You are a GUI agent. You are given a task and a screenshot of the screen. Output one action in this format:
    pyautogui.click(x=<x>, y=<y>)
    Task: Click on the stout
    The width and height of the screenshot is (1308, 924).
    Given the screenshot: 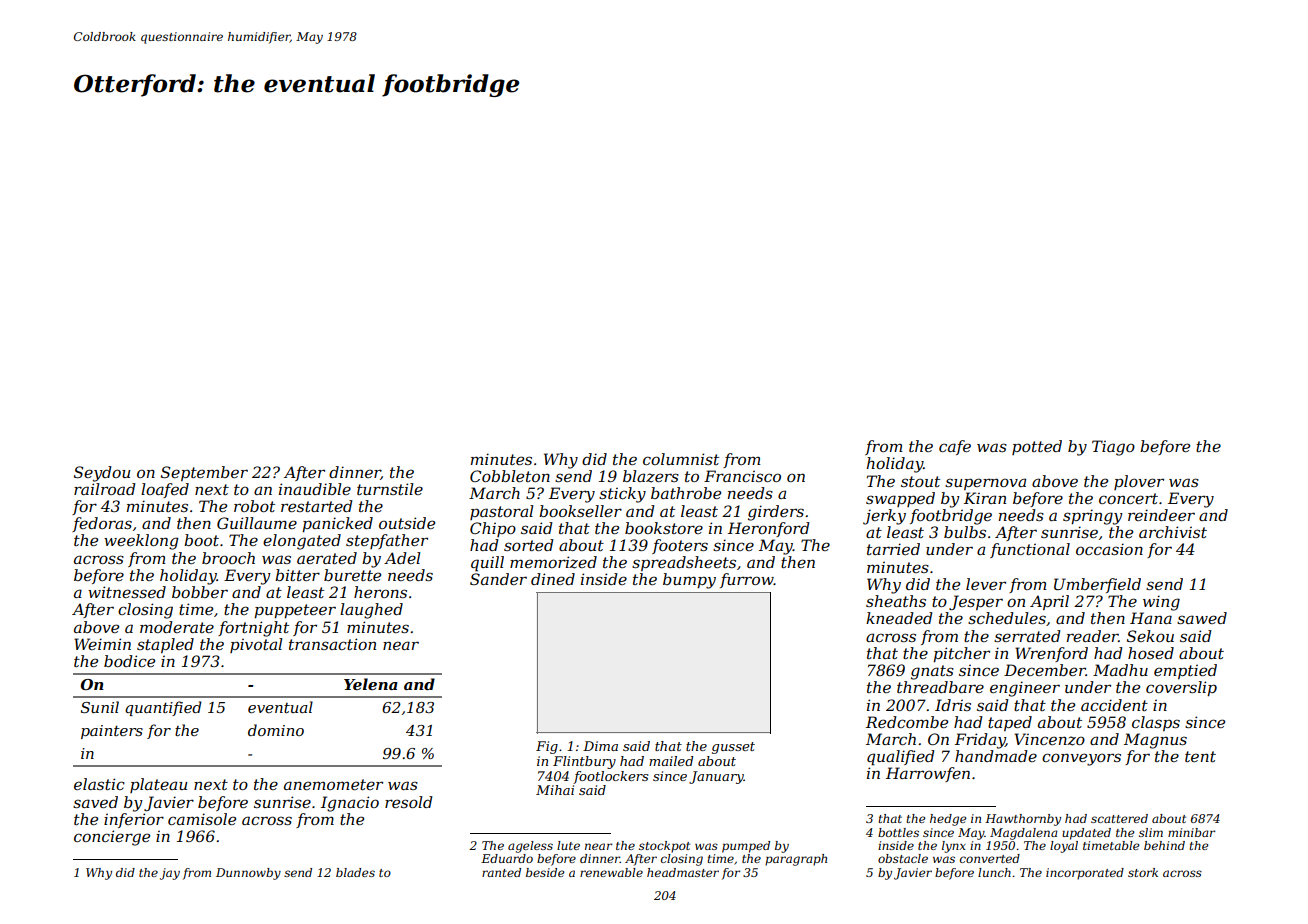 What is the action you would take?
    pyautogui.click(x=920, y=481)
